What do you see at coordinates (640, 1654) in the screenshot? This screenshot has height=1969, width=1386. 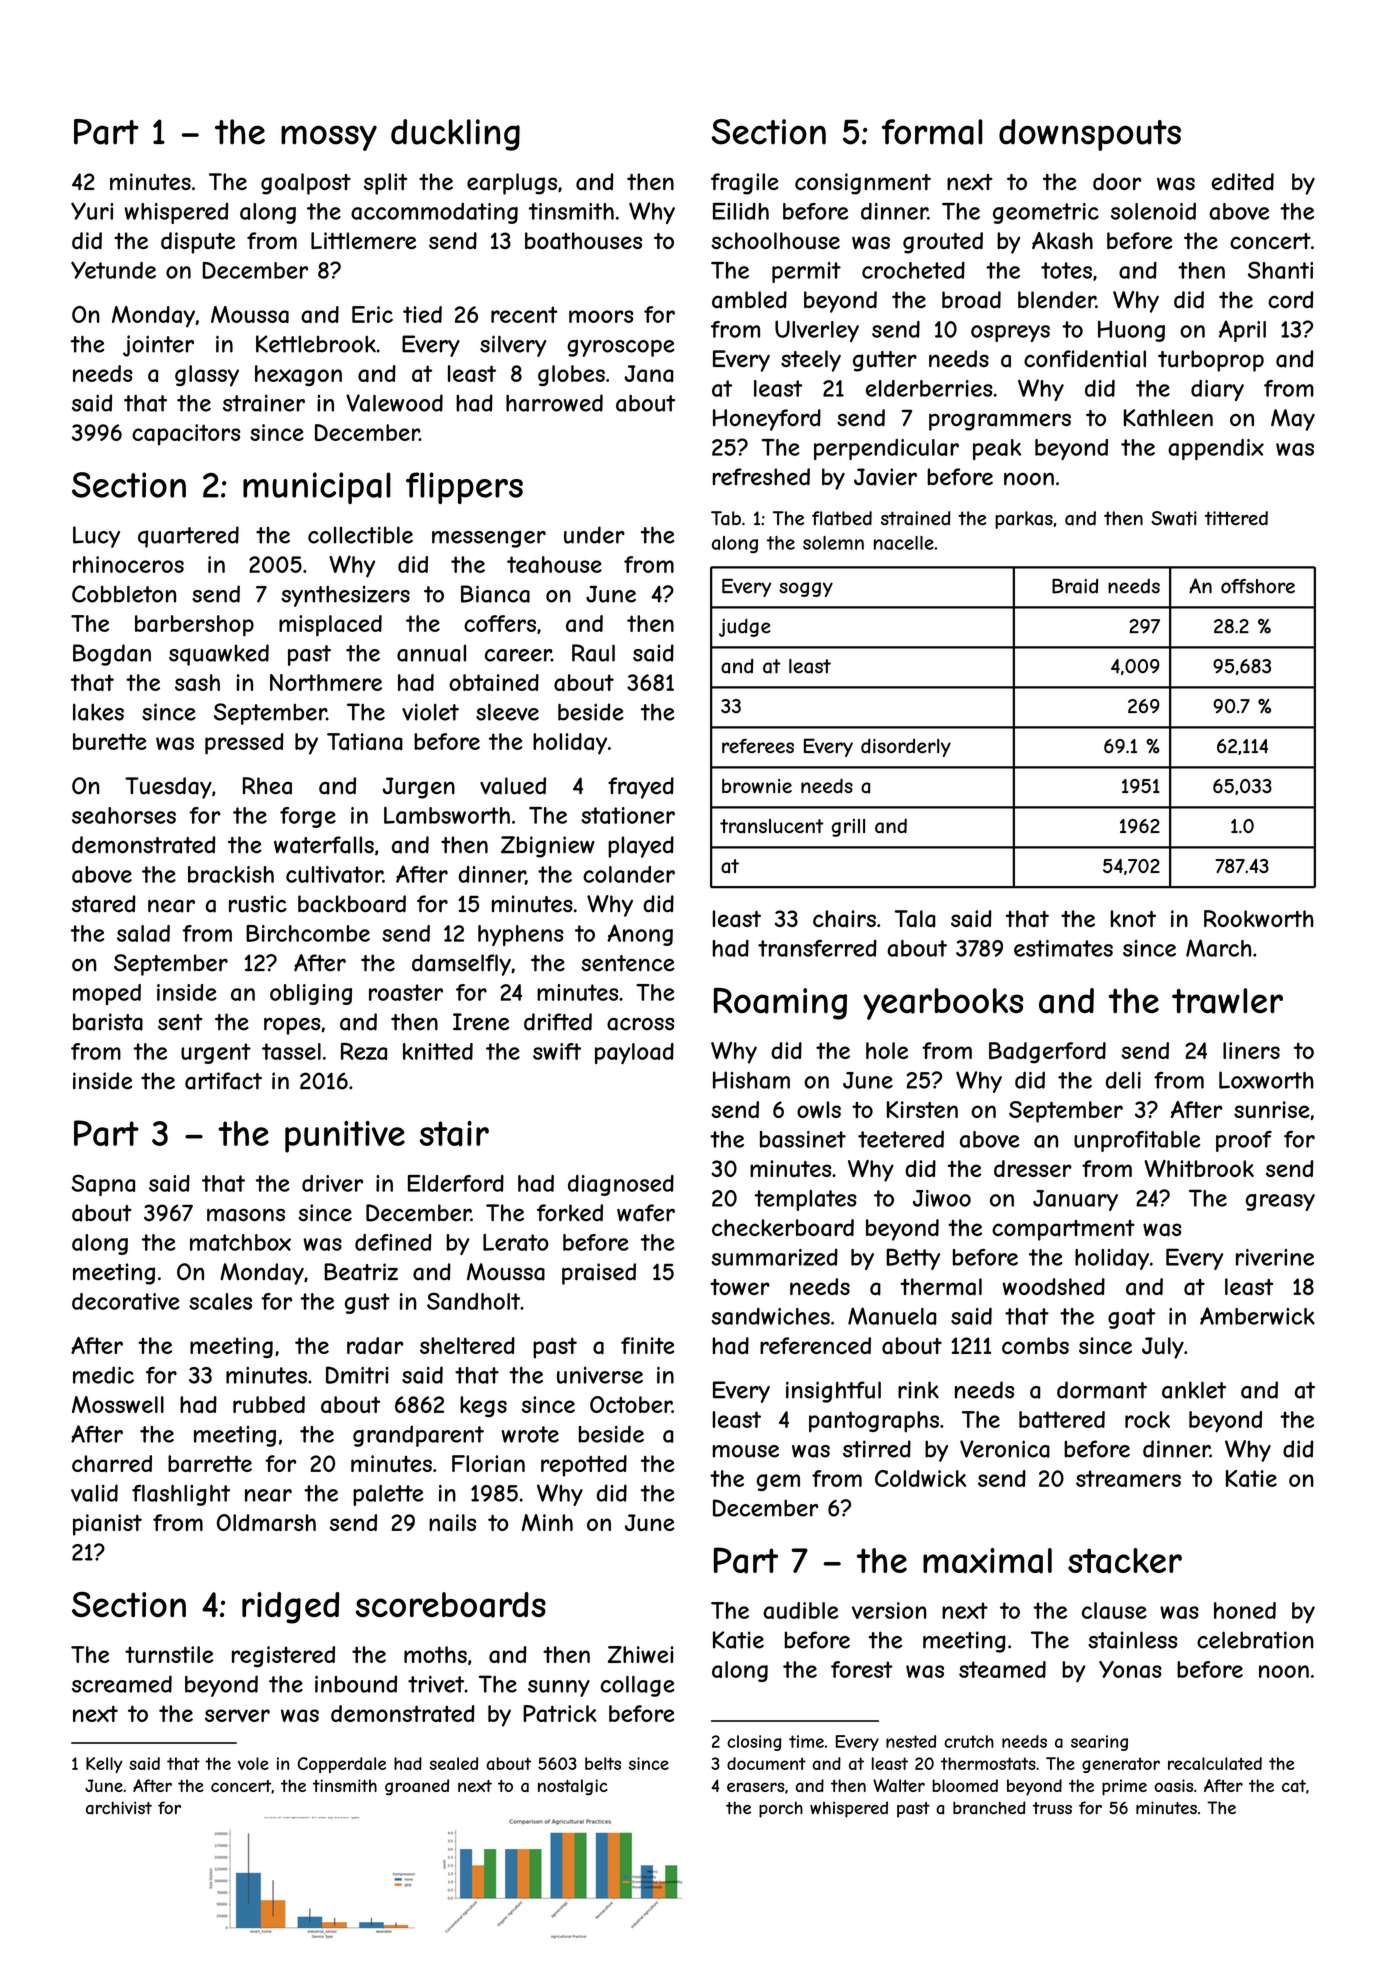 I see `Zhiwei` at bounding box center [640, 1654].
